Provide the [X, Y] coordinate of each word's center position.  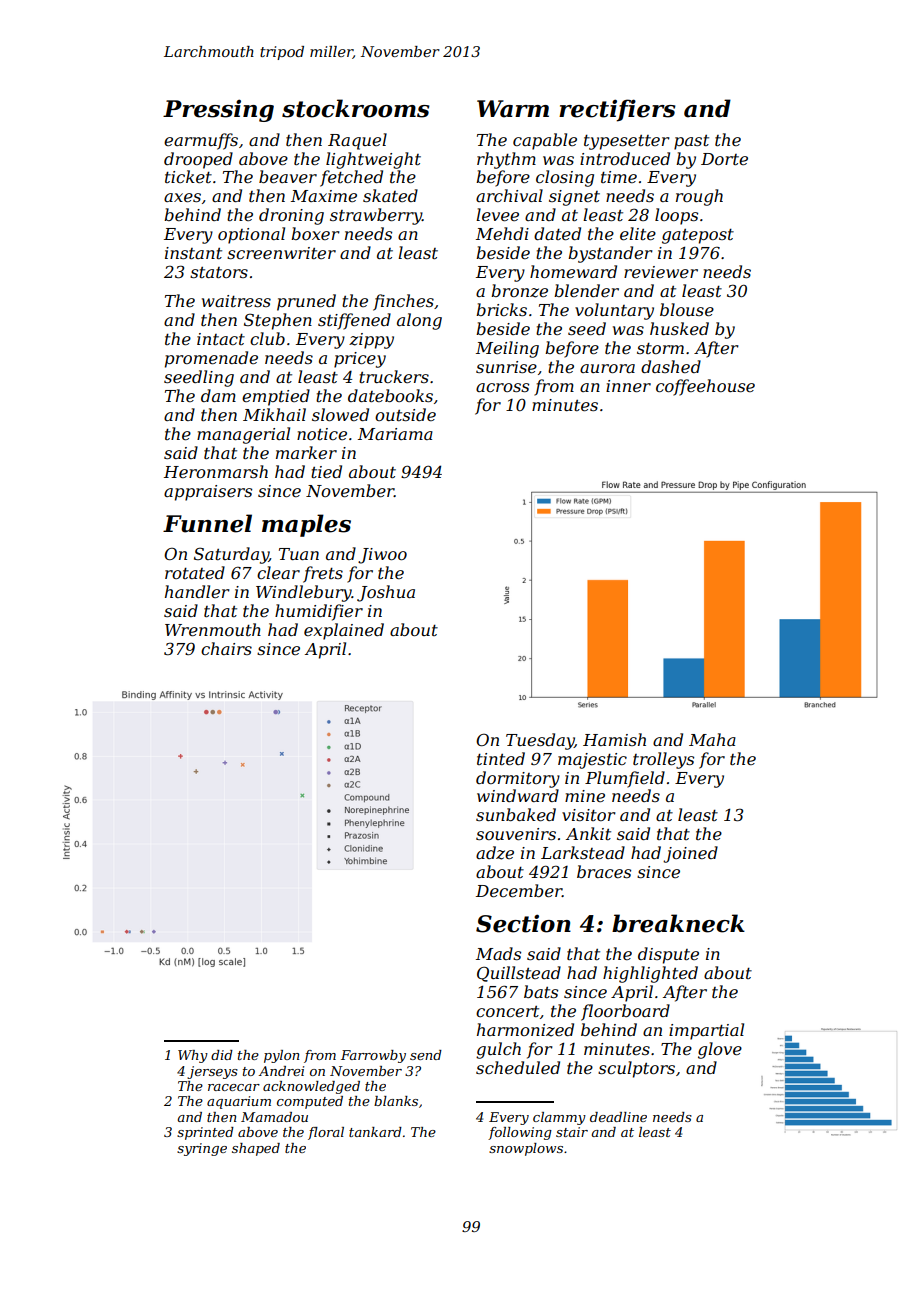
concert [507, 1011]
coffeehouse [705, 387]
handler [197, 591]
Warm [513, 109]
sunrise [506, 367]
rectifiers [617, 110]
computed [310, 1102]
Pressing [218, 110]
